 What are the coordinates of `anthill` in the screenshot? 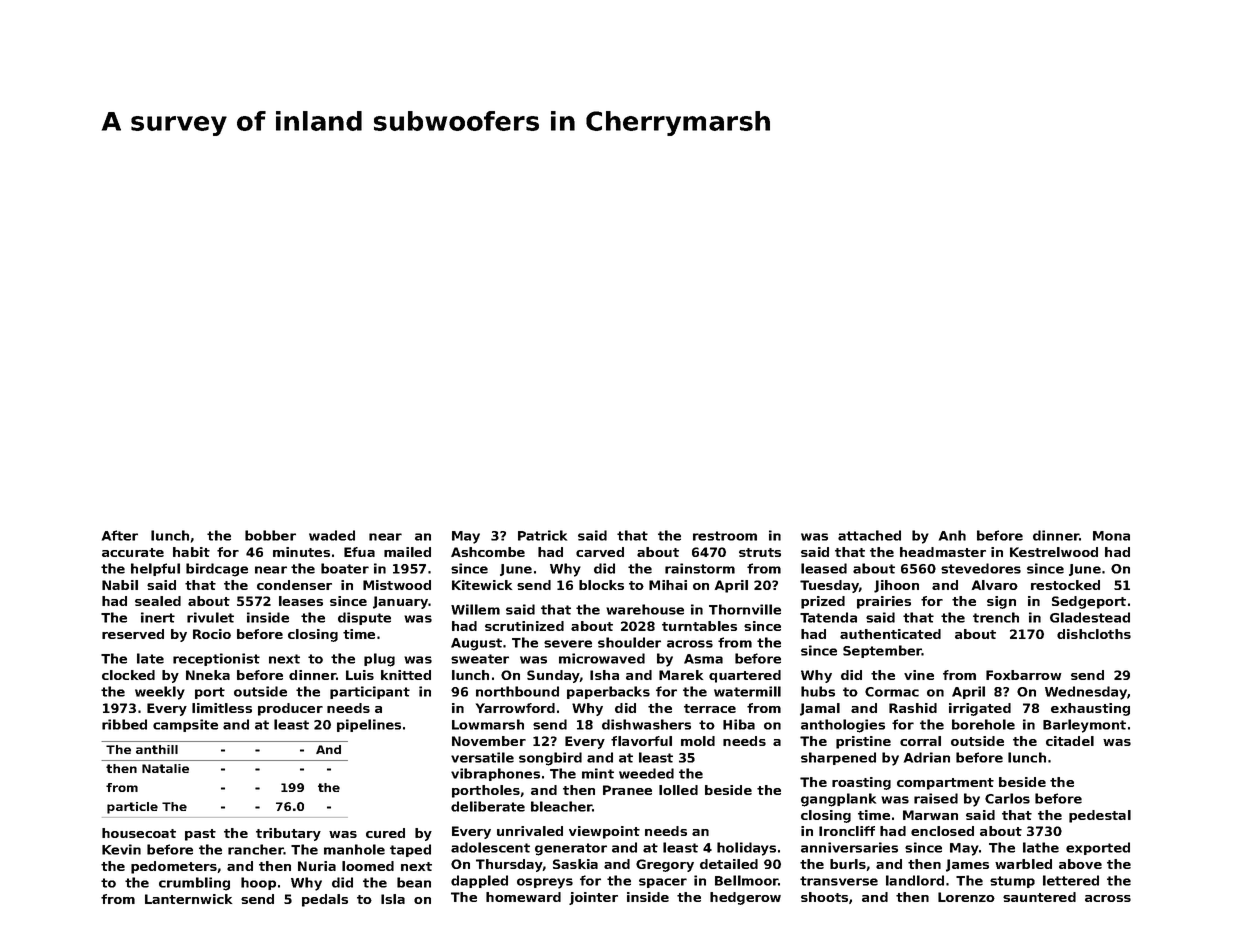 It's located at (157, 749).
